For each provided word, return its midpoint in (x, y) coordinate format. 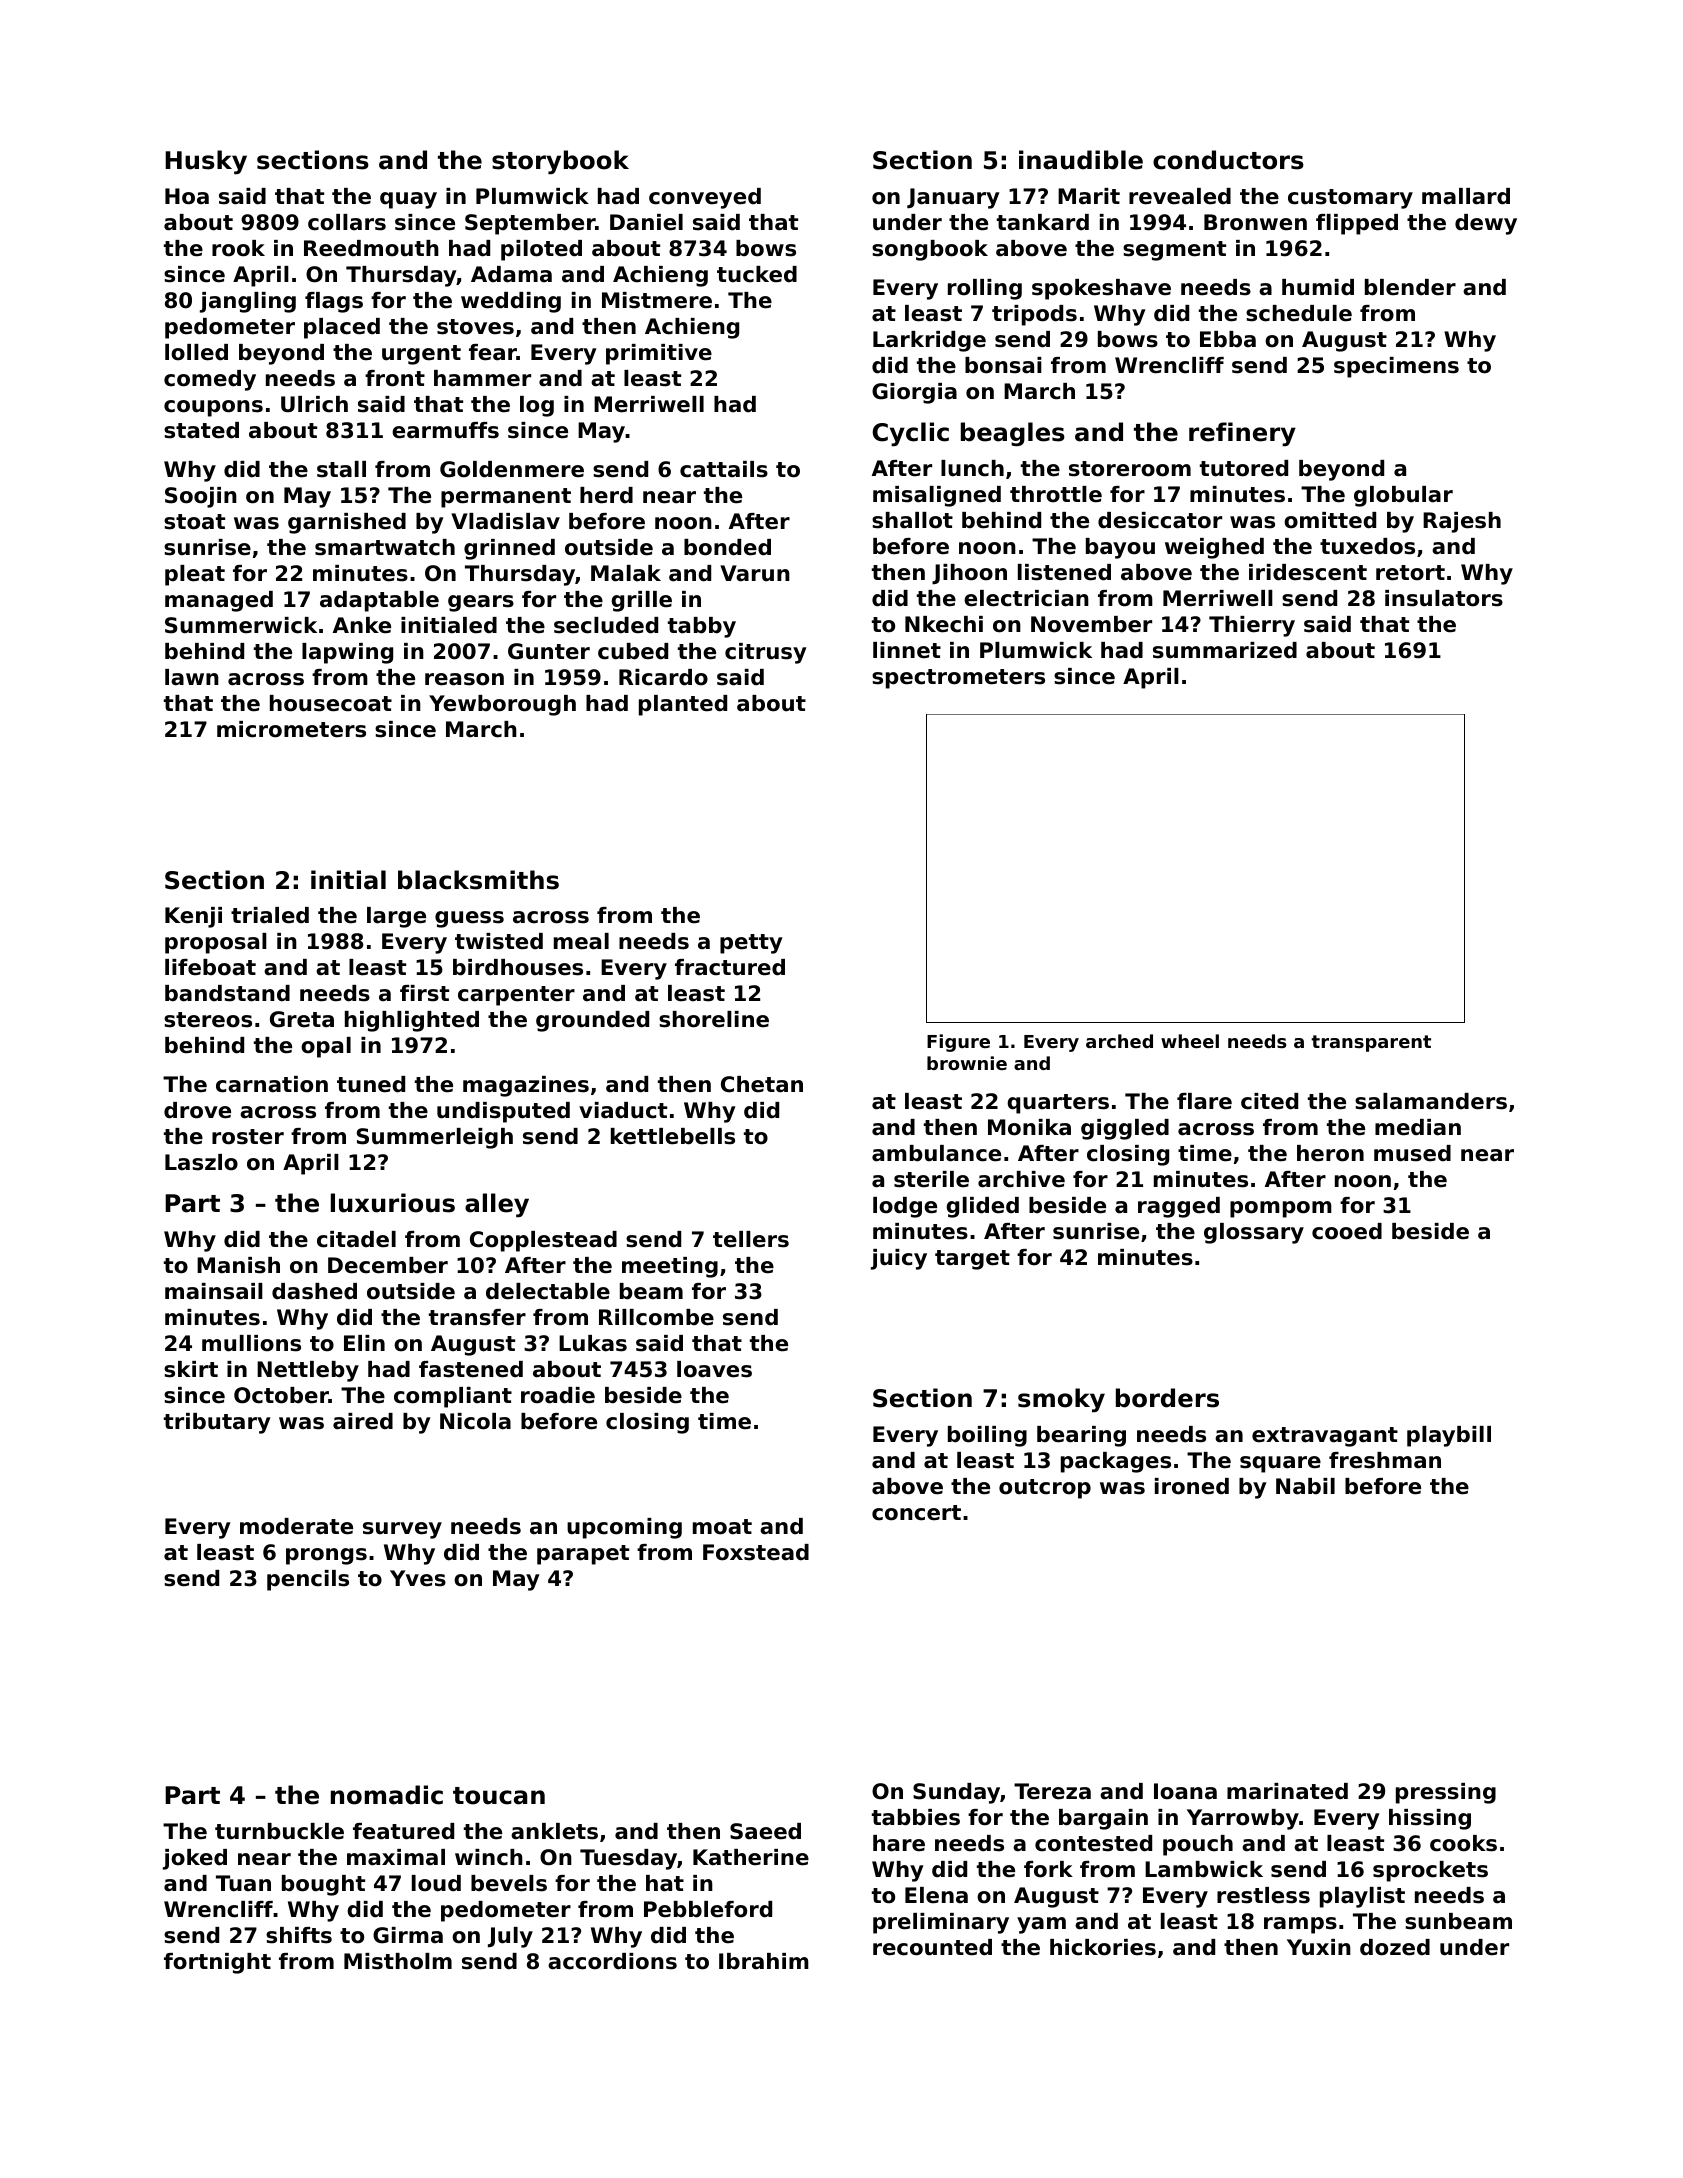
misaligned (937, 496)
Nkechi (944, 624)
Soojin (201, 497)
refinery (1242, 434)
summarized (1225, 650)
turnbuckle (279, 1831)
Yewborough (502, 705)
